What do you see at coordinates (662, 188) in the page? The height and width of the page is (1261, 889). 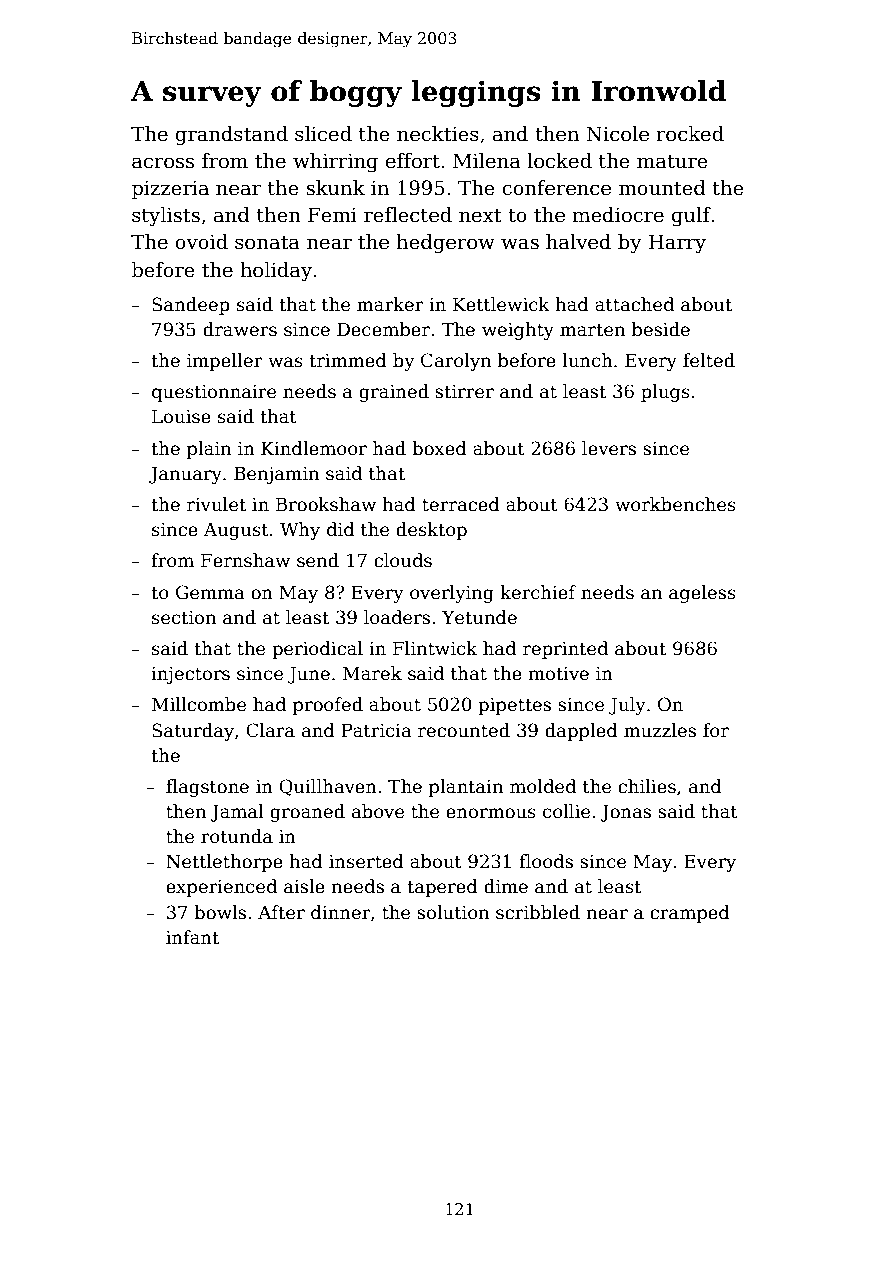 I see `mounted` at bounding box center [662, 188].
